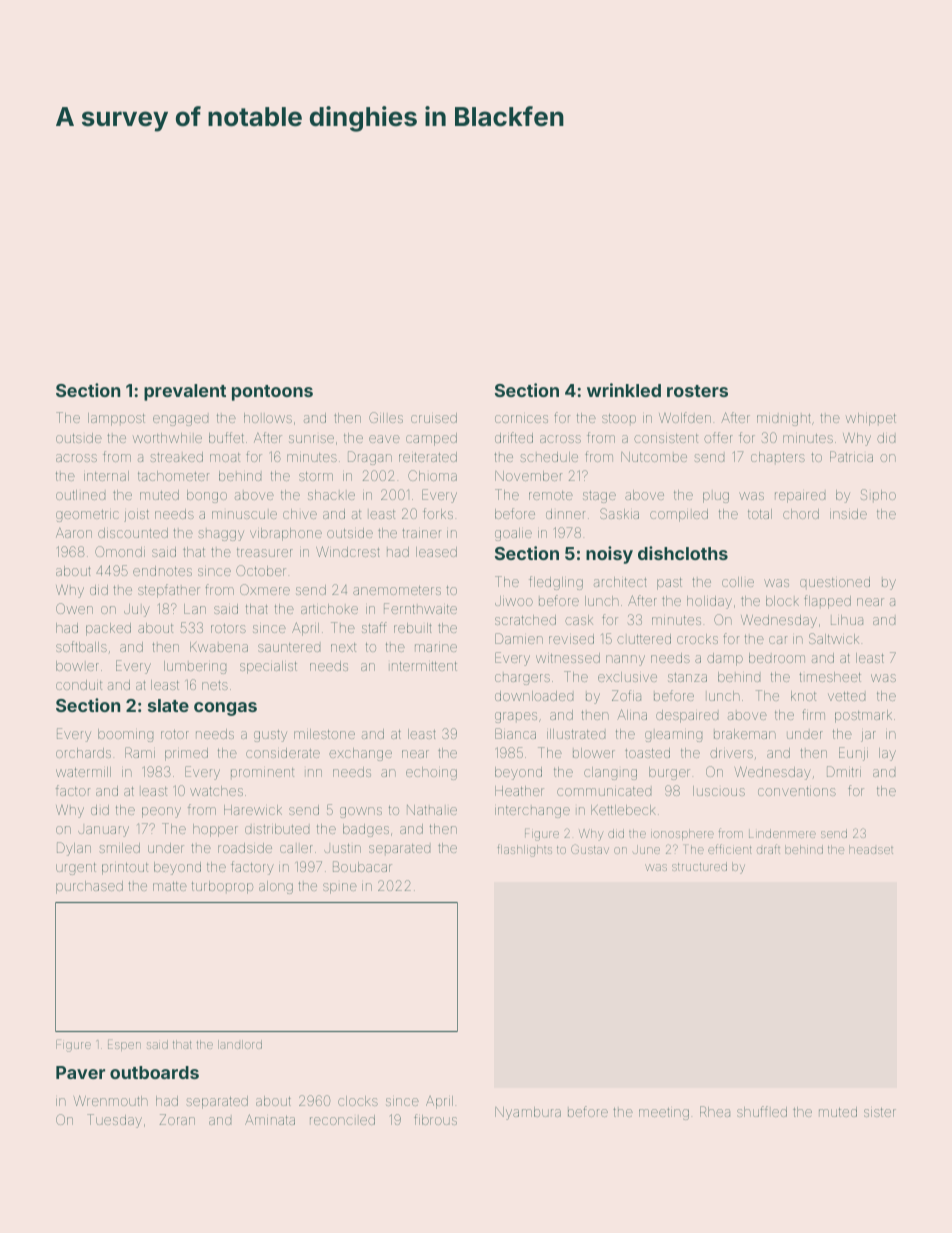  I want to click on Omondi, so click(120, 551).
